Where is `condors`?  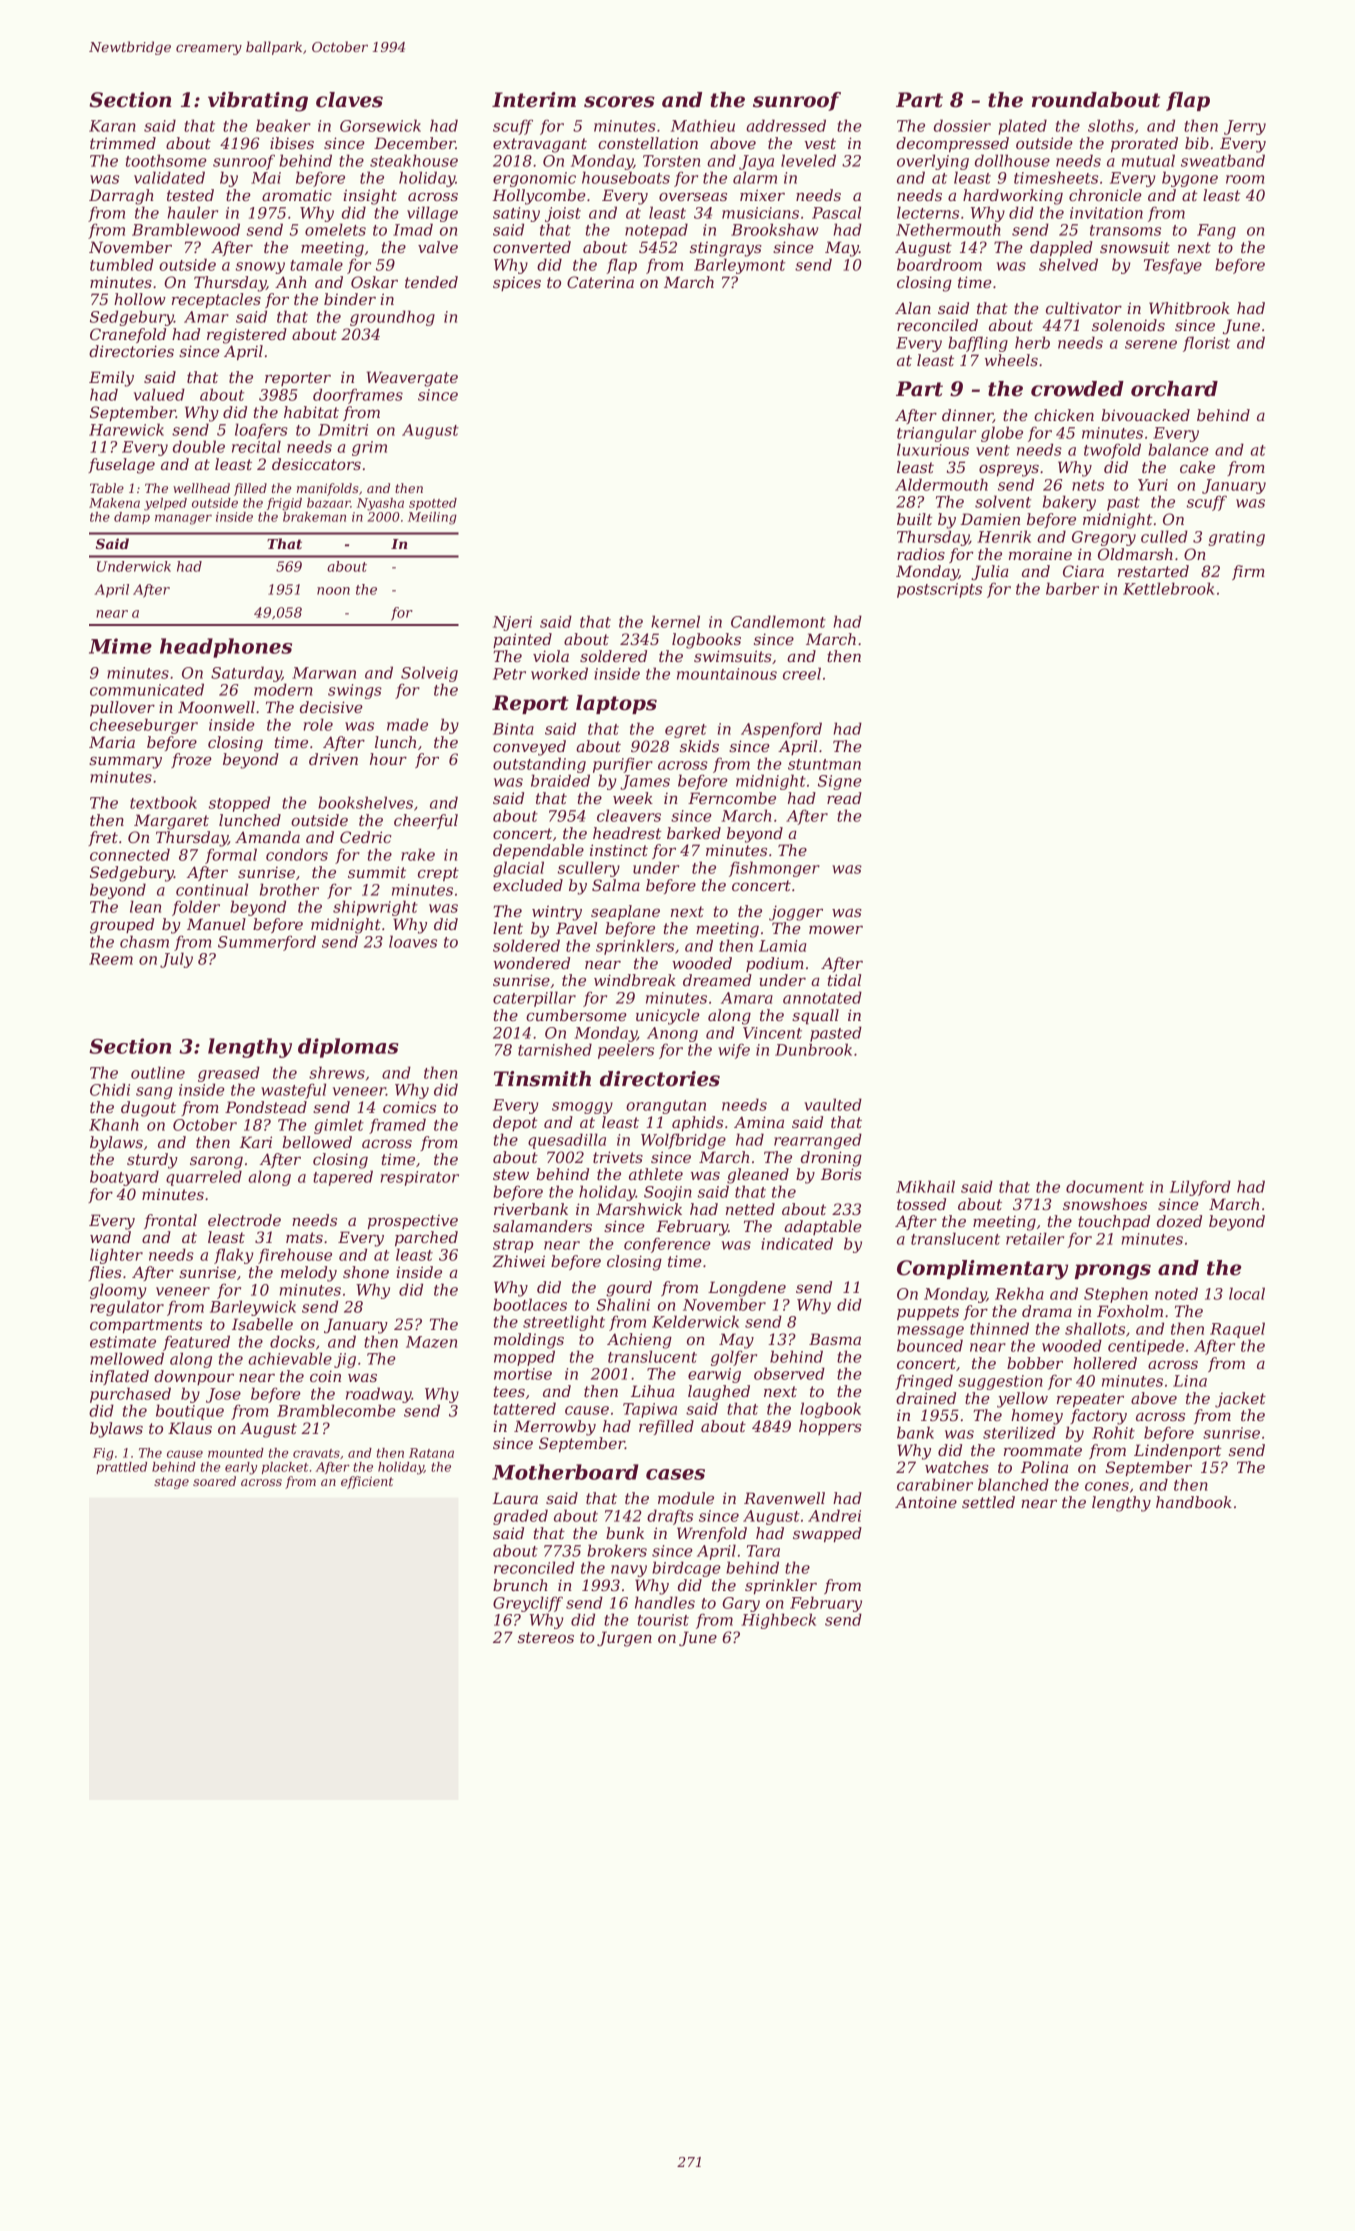
condors is located at coordinates (297, 854).
